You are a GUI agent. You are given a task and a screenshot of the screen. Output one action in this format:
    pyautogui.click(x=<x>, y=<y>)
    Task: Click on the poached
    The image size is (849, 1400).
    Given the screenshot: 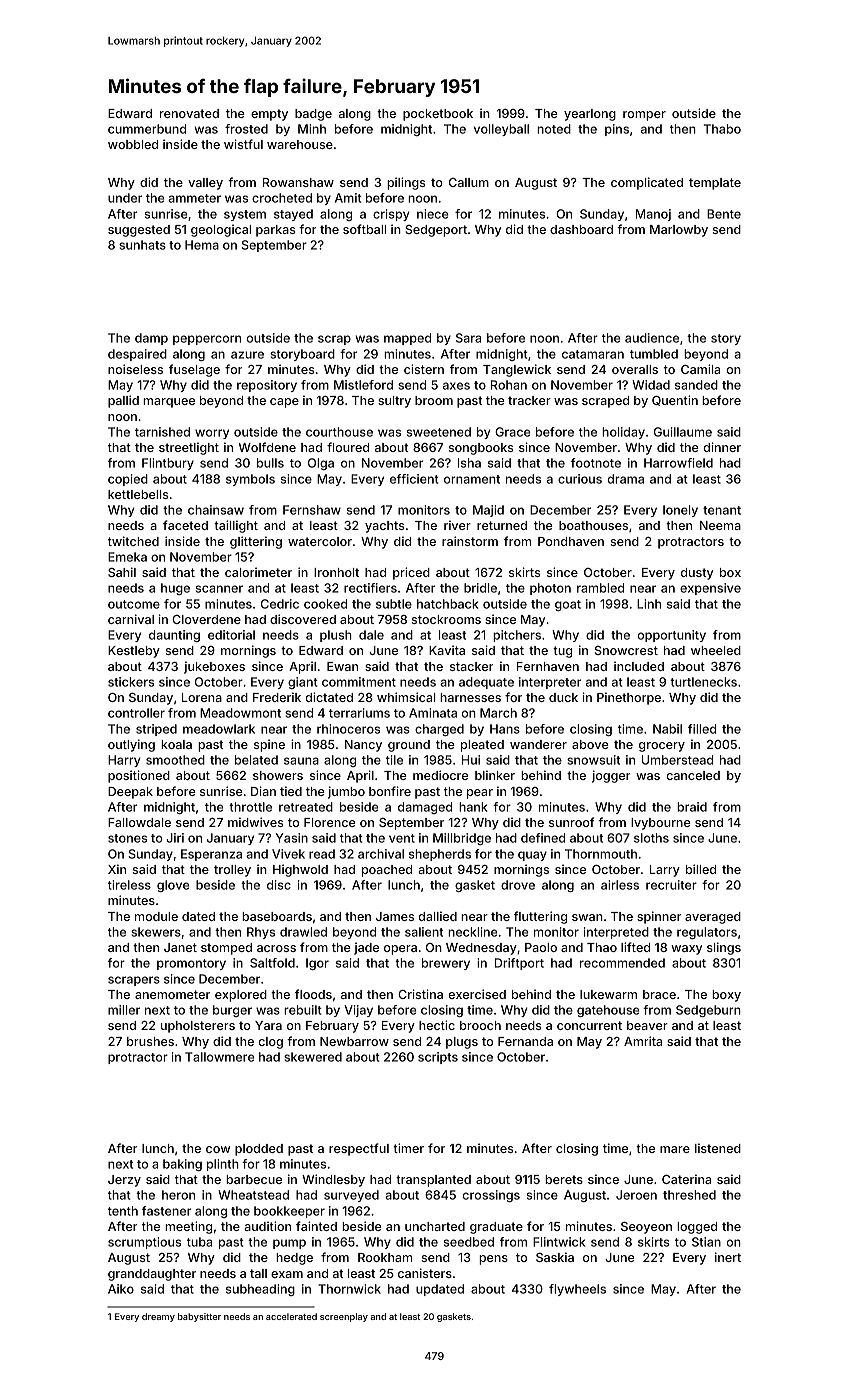 What is the action you would take?
    pyautogui.click(x=387, y=871)
